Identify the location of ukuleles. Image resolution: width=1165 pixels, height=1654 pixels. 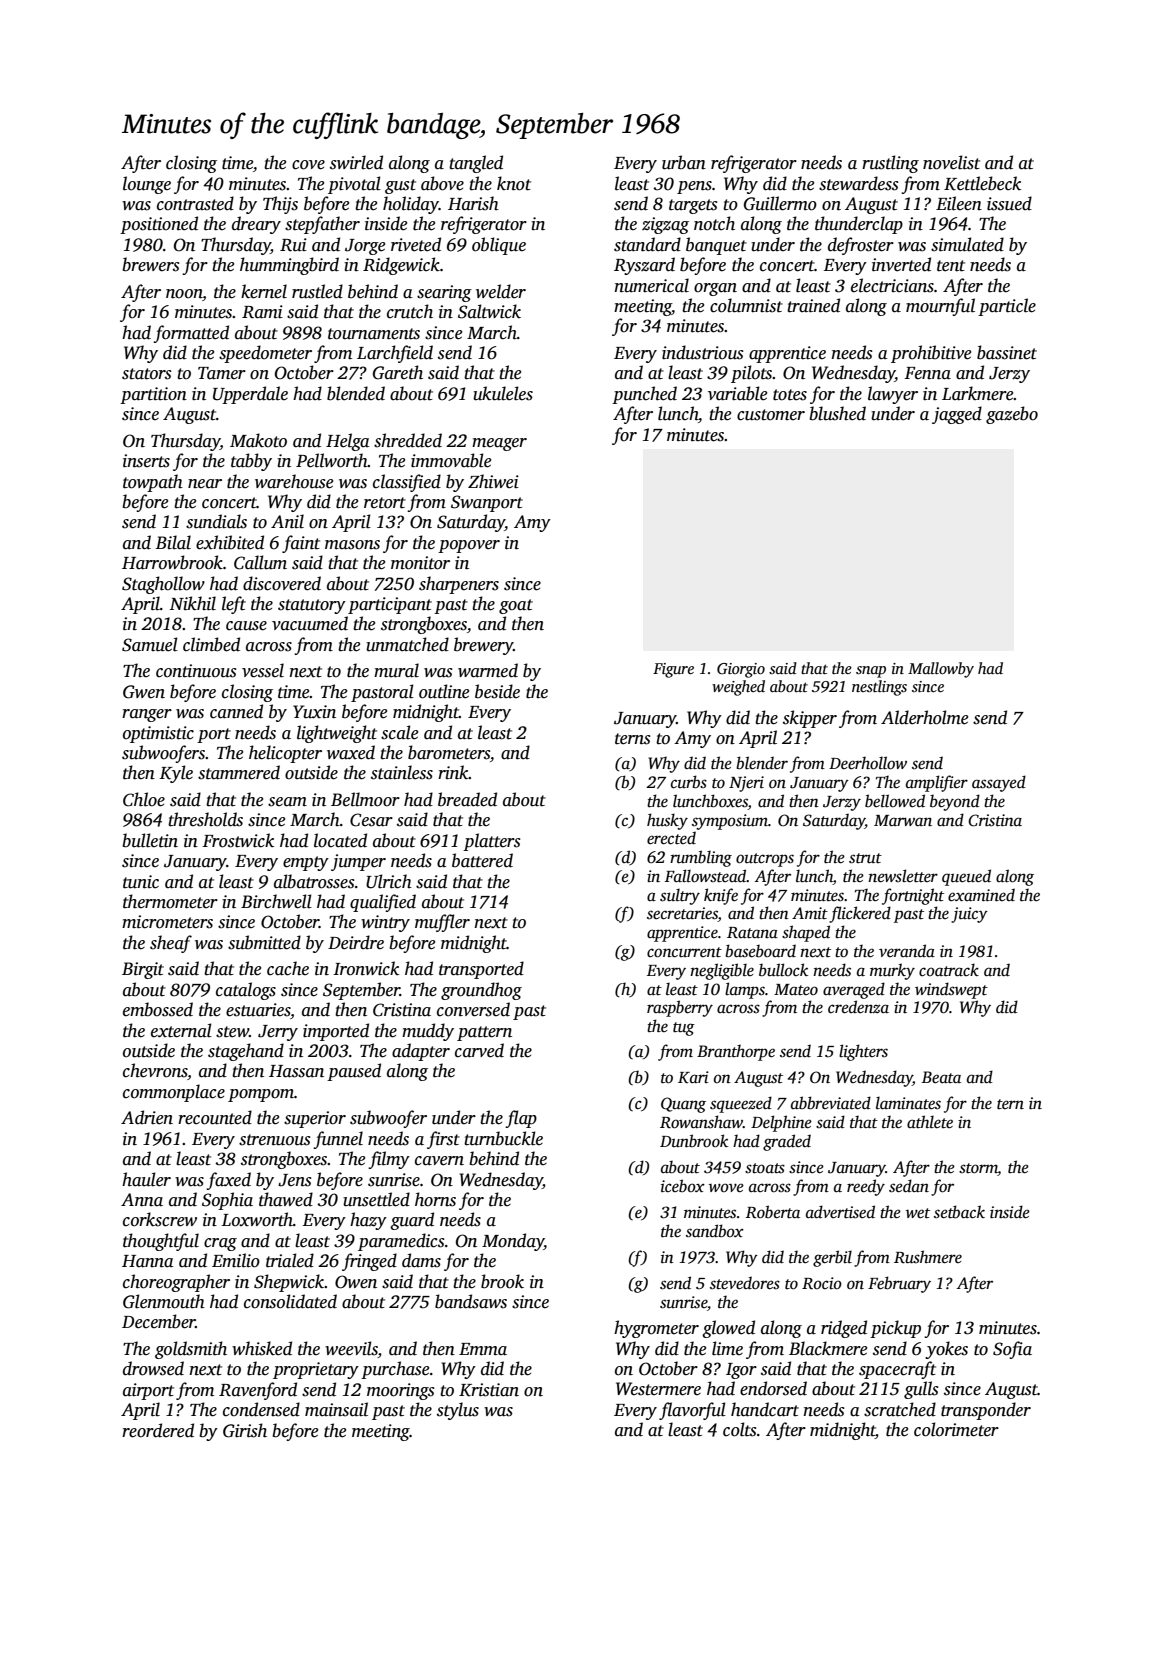
(503, 393).
